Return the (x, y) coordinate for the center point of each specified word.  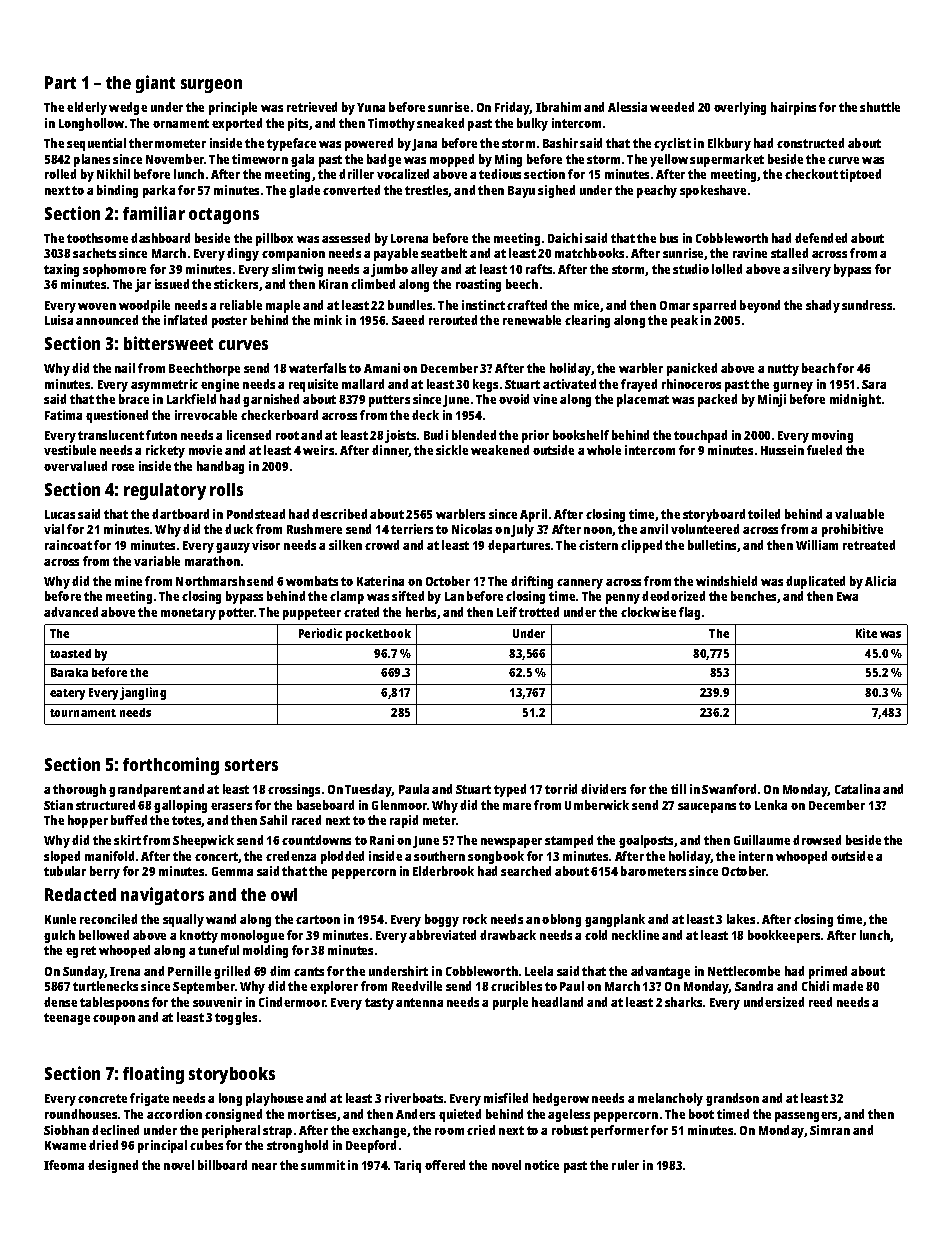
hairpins (793, 108)
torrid (561, 789)
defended (821, 238)
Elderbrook (443, 871)
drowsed (817, 840)
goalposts (646, 841)
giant (155, 84)
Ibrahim (558, 107)
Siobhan (66, 1130)
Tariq (407, 1166)
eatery (67, 694)
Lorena (409, 238)
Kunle (60, 919)
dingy (243, 254)
